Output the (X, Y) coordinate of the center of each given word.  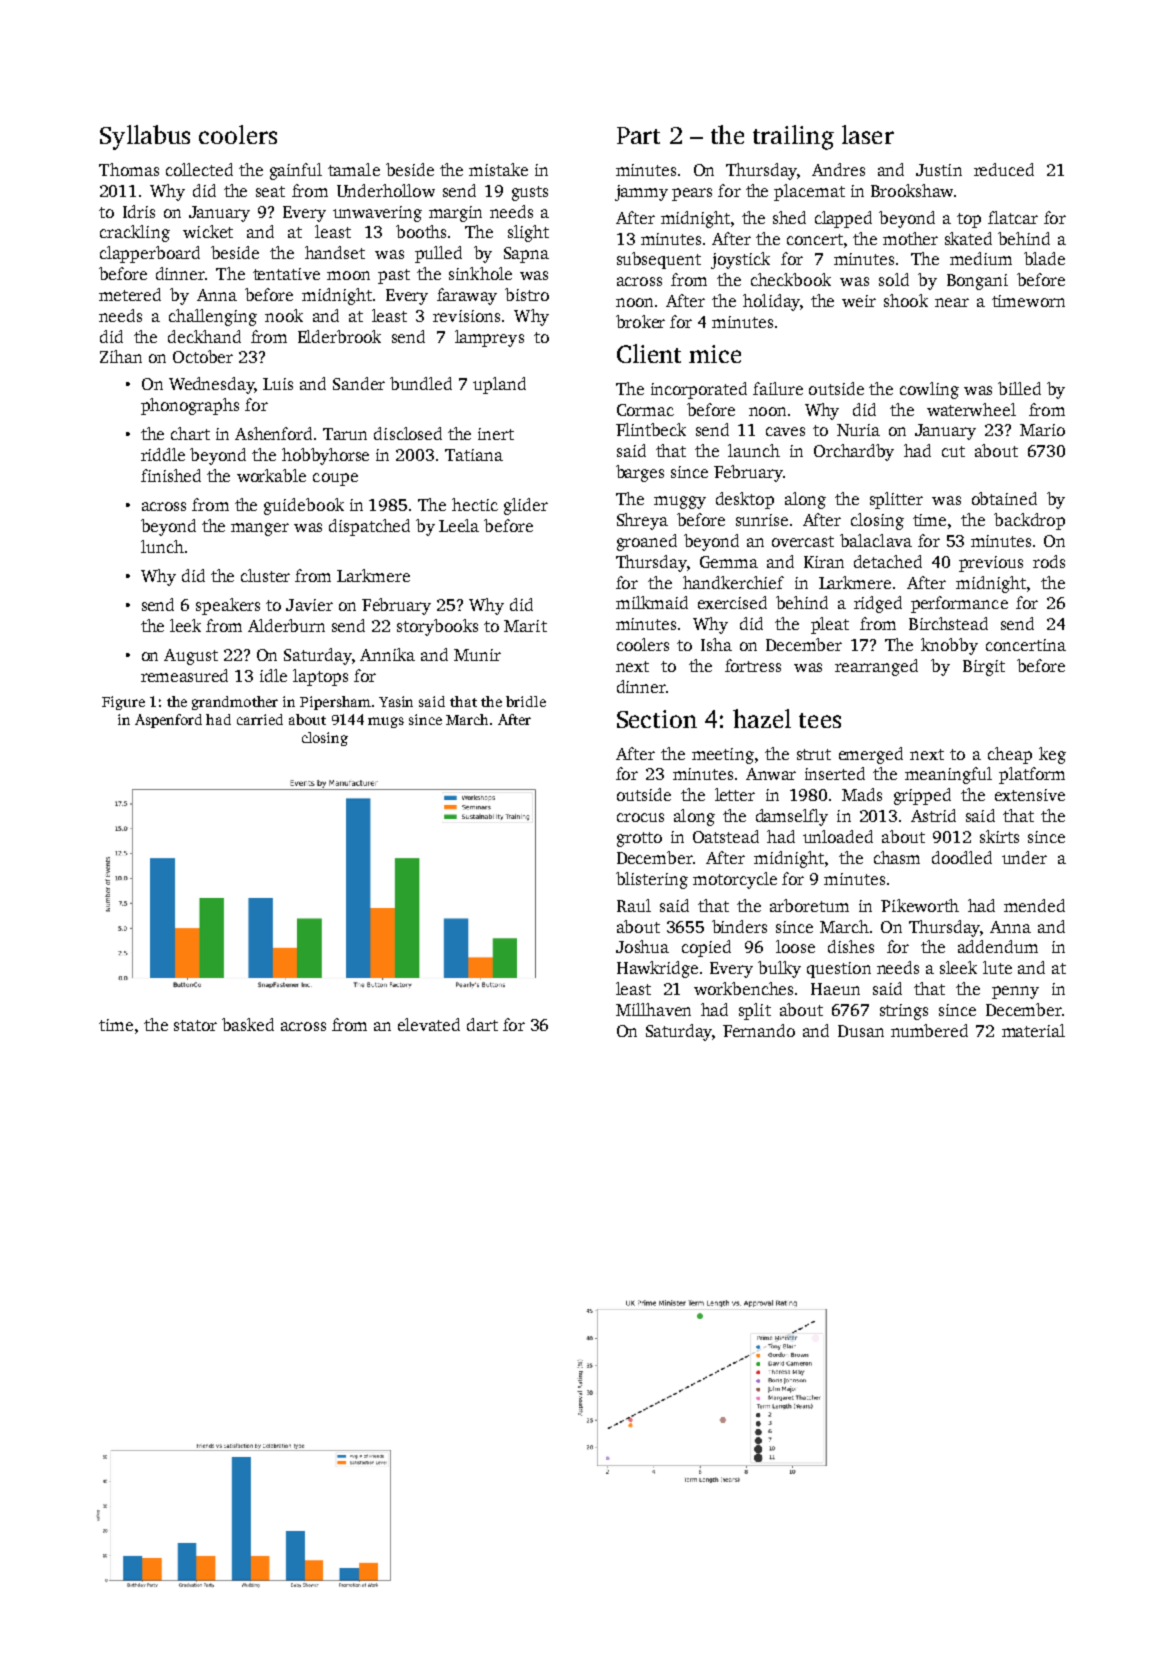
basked (248, 1024)
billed (1019, 388)
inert (496, 434)
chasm (897, 857)
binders (739, 926)
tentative (286, 274)
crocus (640, 817)
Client (649, 353)
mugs (386, 722)
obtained (1004, 498)
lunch (162, 546)
